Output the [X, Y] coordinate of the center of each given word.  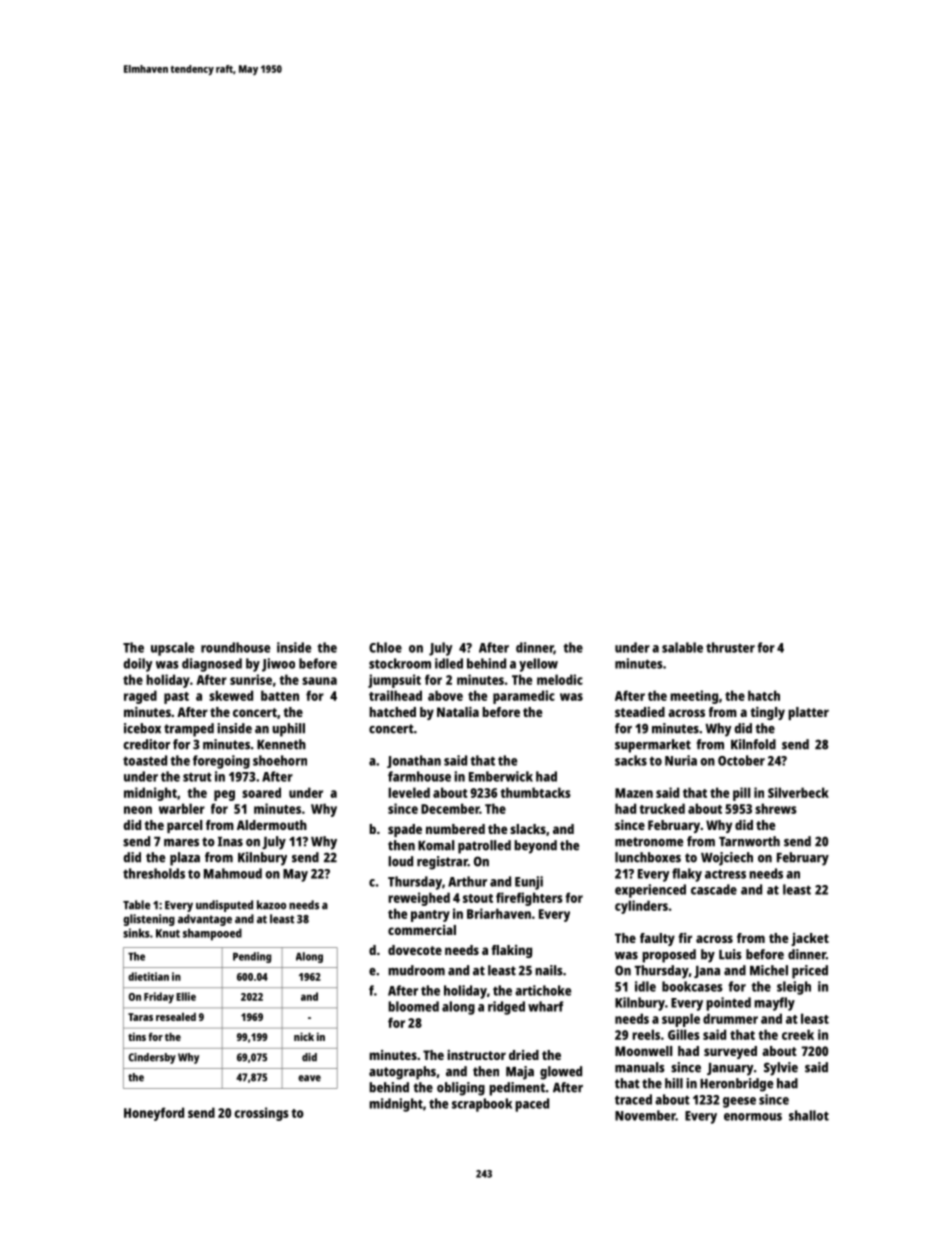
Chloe [385, 647]
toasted [145, 760]
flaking [511, 951]
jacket [810, 939]
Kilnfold [753, 744]
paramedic [524, 697]
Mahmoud [233, 873]
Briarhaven [499, 913]
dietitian [148, 976]
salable [682, 647]
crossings [261, 1114]
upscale [172, 649]
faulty [657, 939]
